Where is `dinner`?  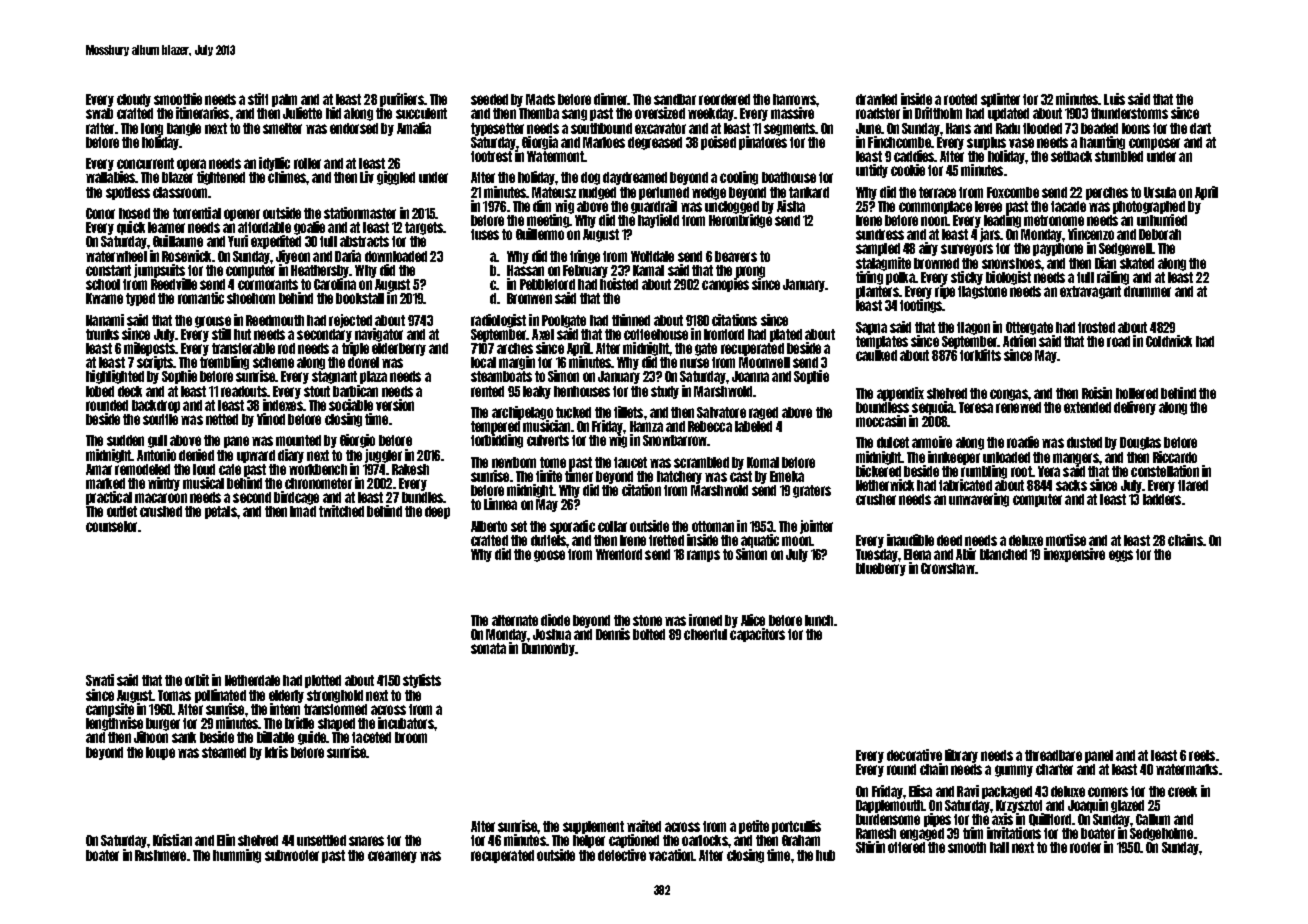
dinner is located at coordinates (610, 99).
